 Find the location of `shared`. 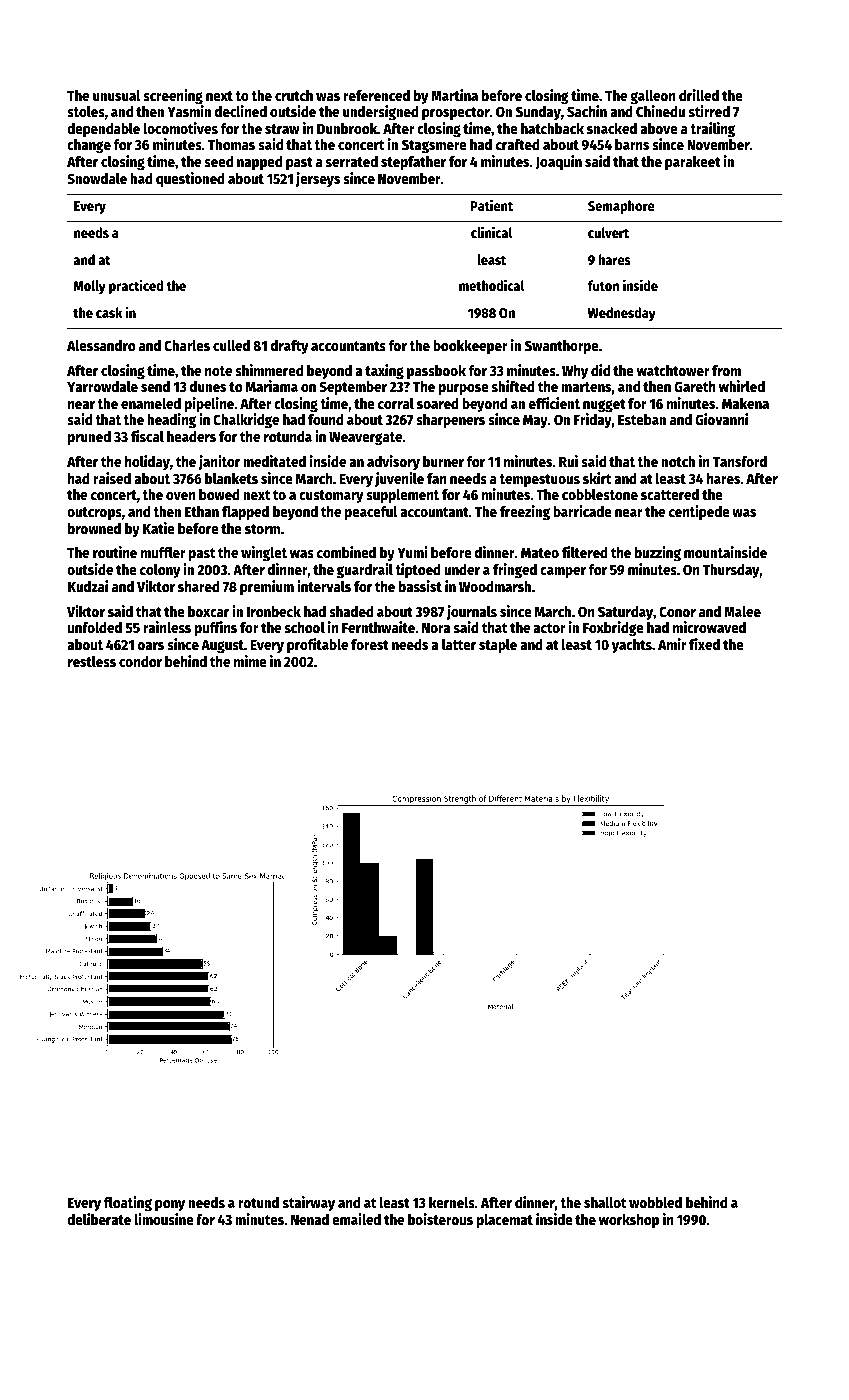

shared is located at coordinates (199, 586).
